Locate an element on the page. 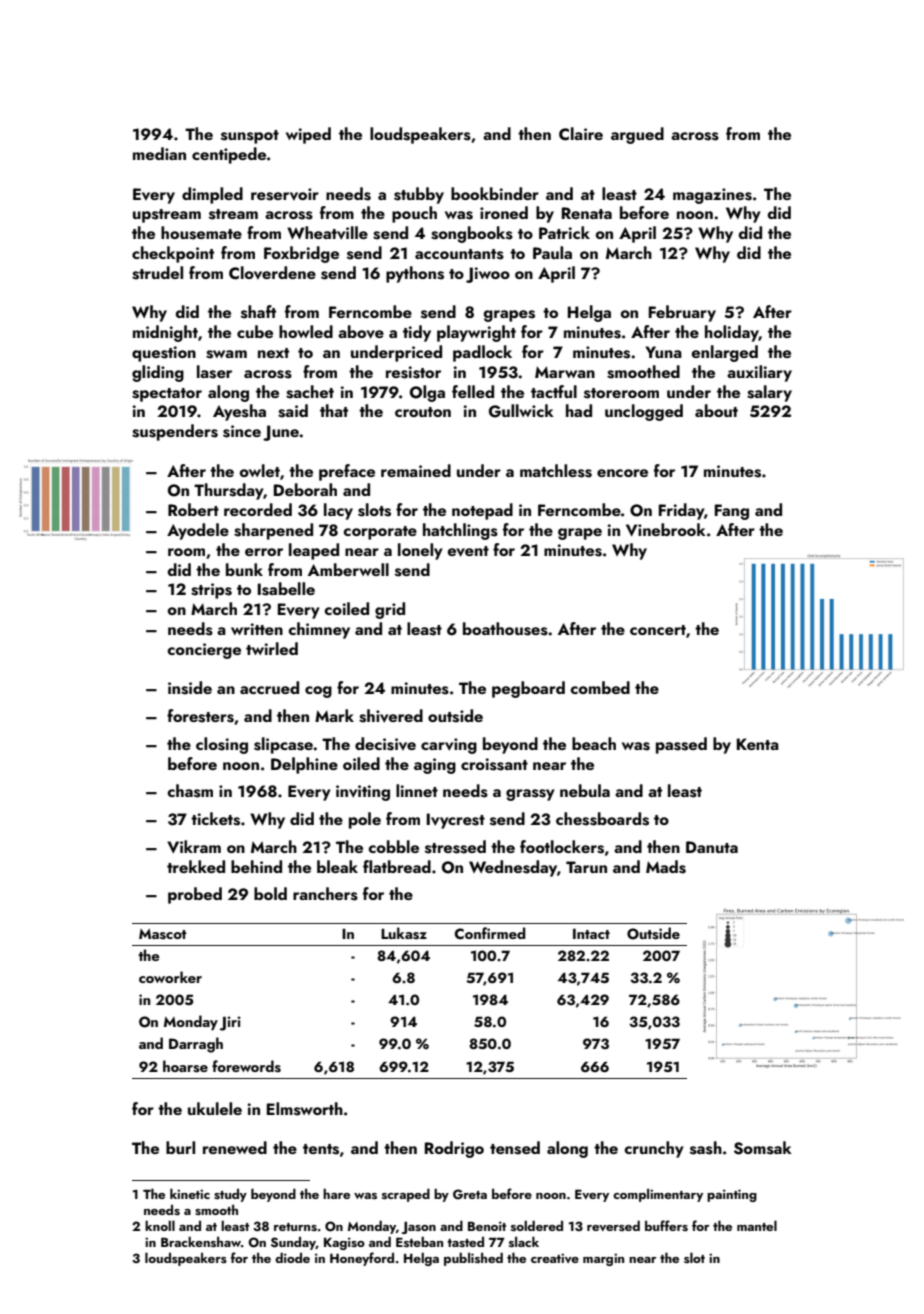  argued is located at coordinates (637, 135).
